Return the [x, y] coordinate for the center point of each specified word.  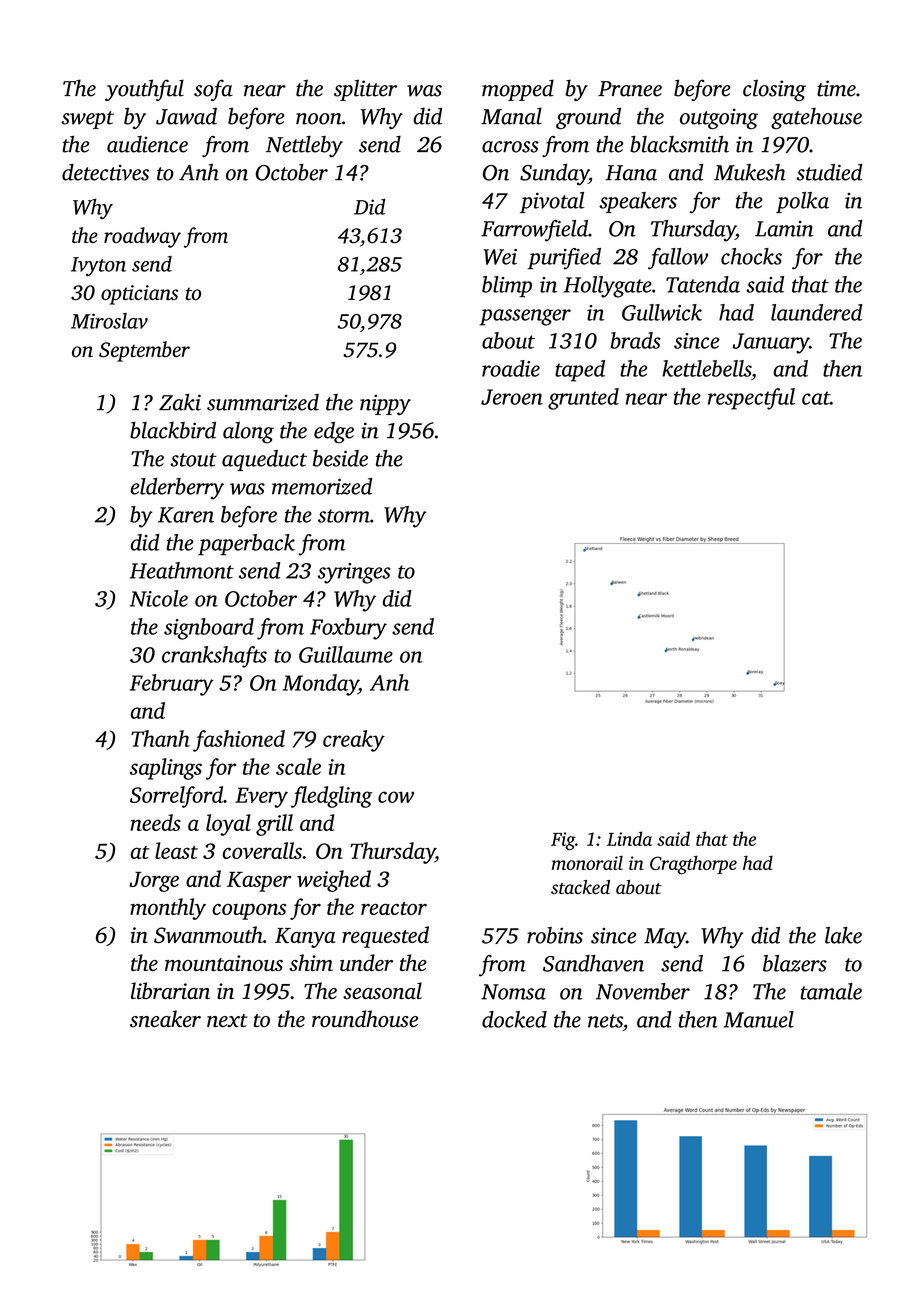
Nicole [159, 598]
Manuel [759, 1019]
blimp [507, 287]
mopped [518, 90]
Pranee [630, 89]
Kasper [259, 882]
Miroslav [109, 321]
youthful [144, 90]
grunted [583, 399]
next [227, 1020]
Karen [186, 515]
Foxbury [348, 629]
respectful [751, 399]
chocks [751, 256]
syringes [354, 573]
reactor [394, 908]
